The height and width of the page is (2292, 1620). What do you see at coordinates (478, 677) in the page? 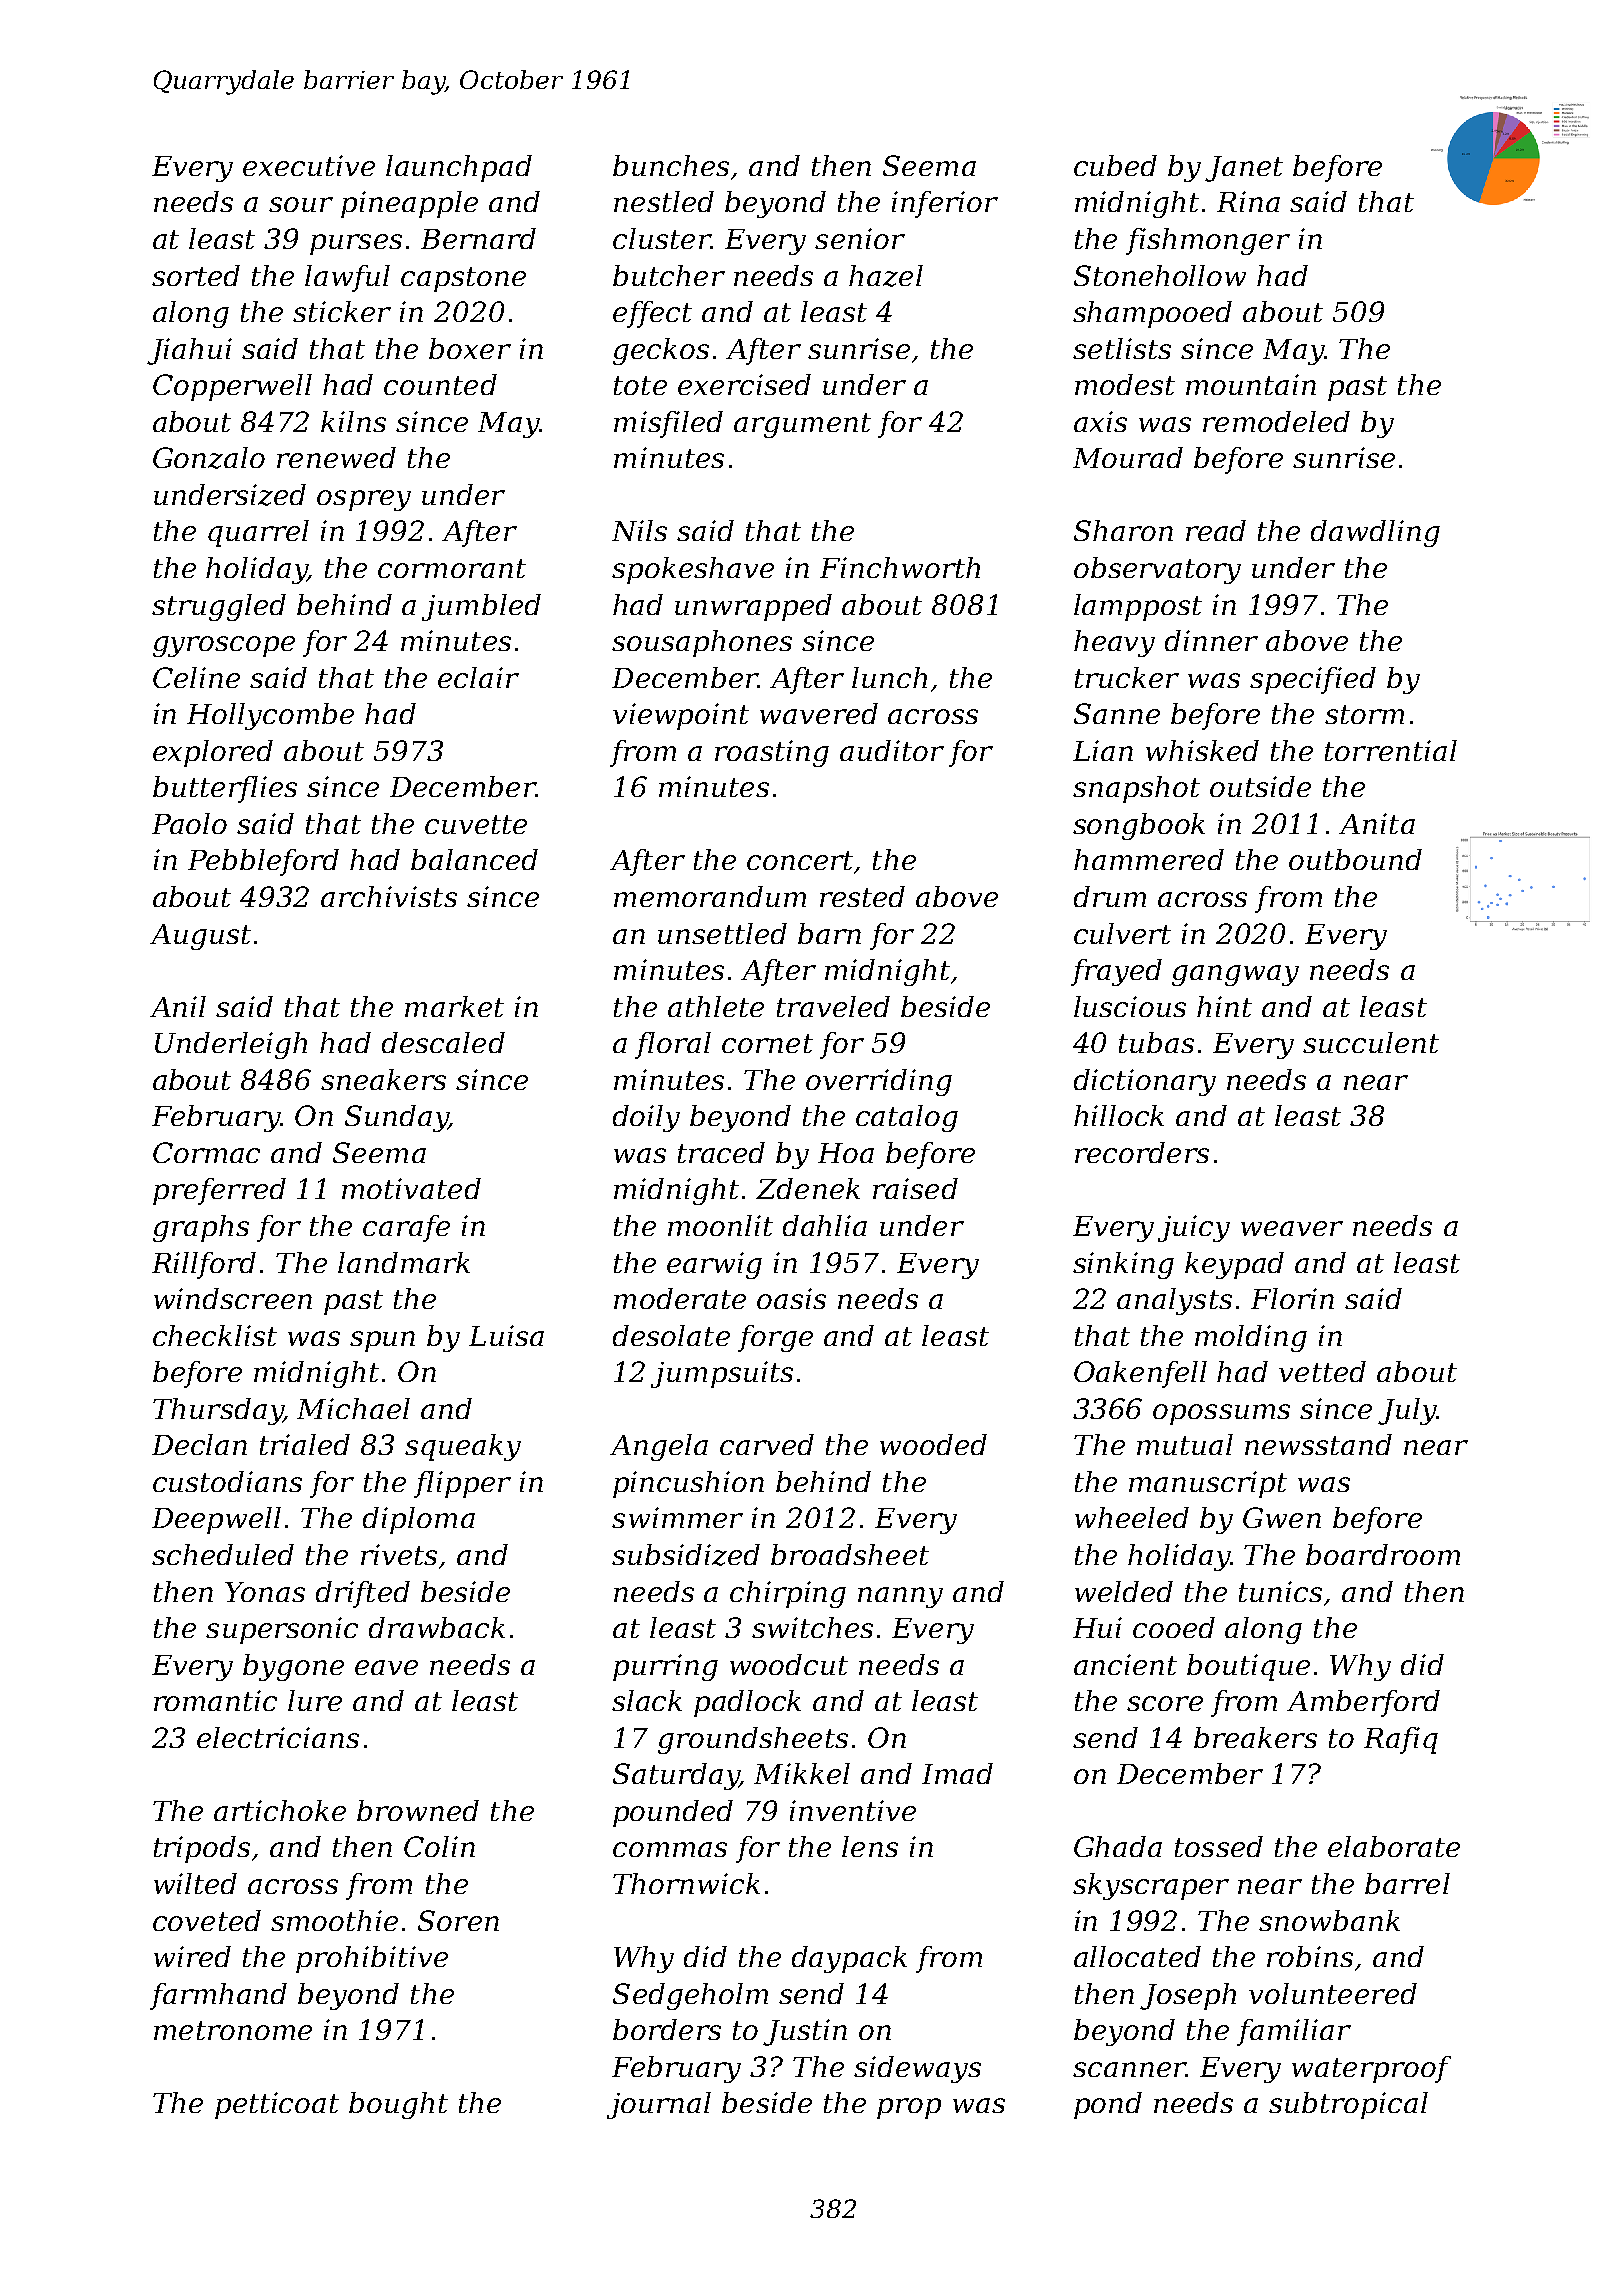
I see `eclair` at bounding box center [478, 677].
